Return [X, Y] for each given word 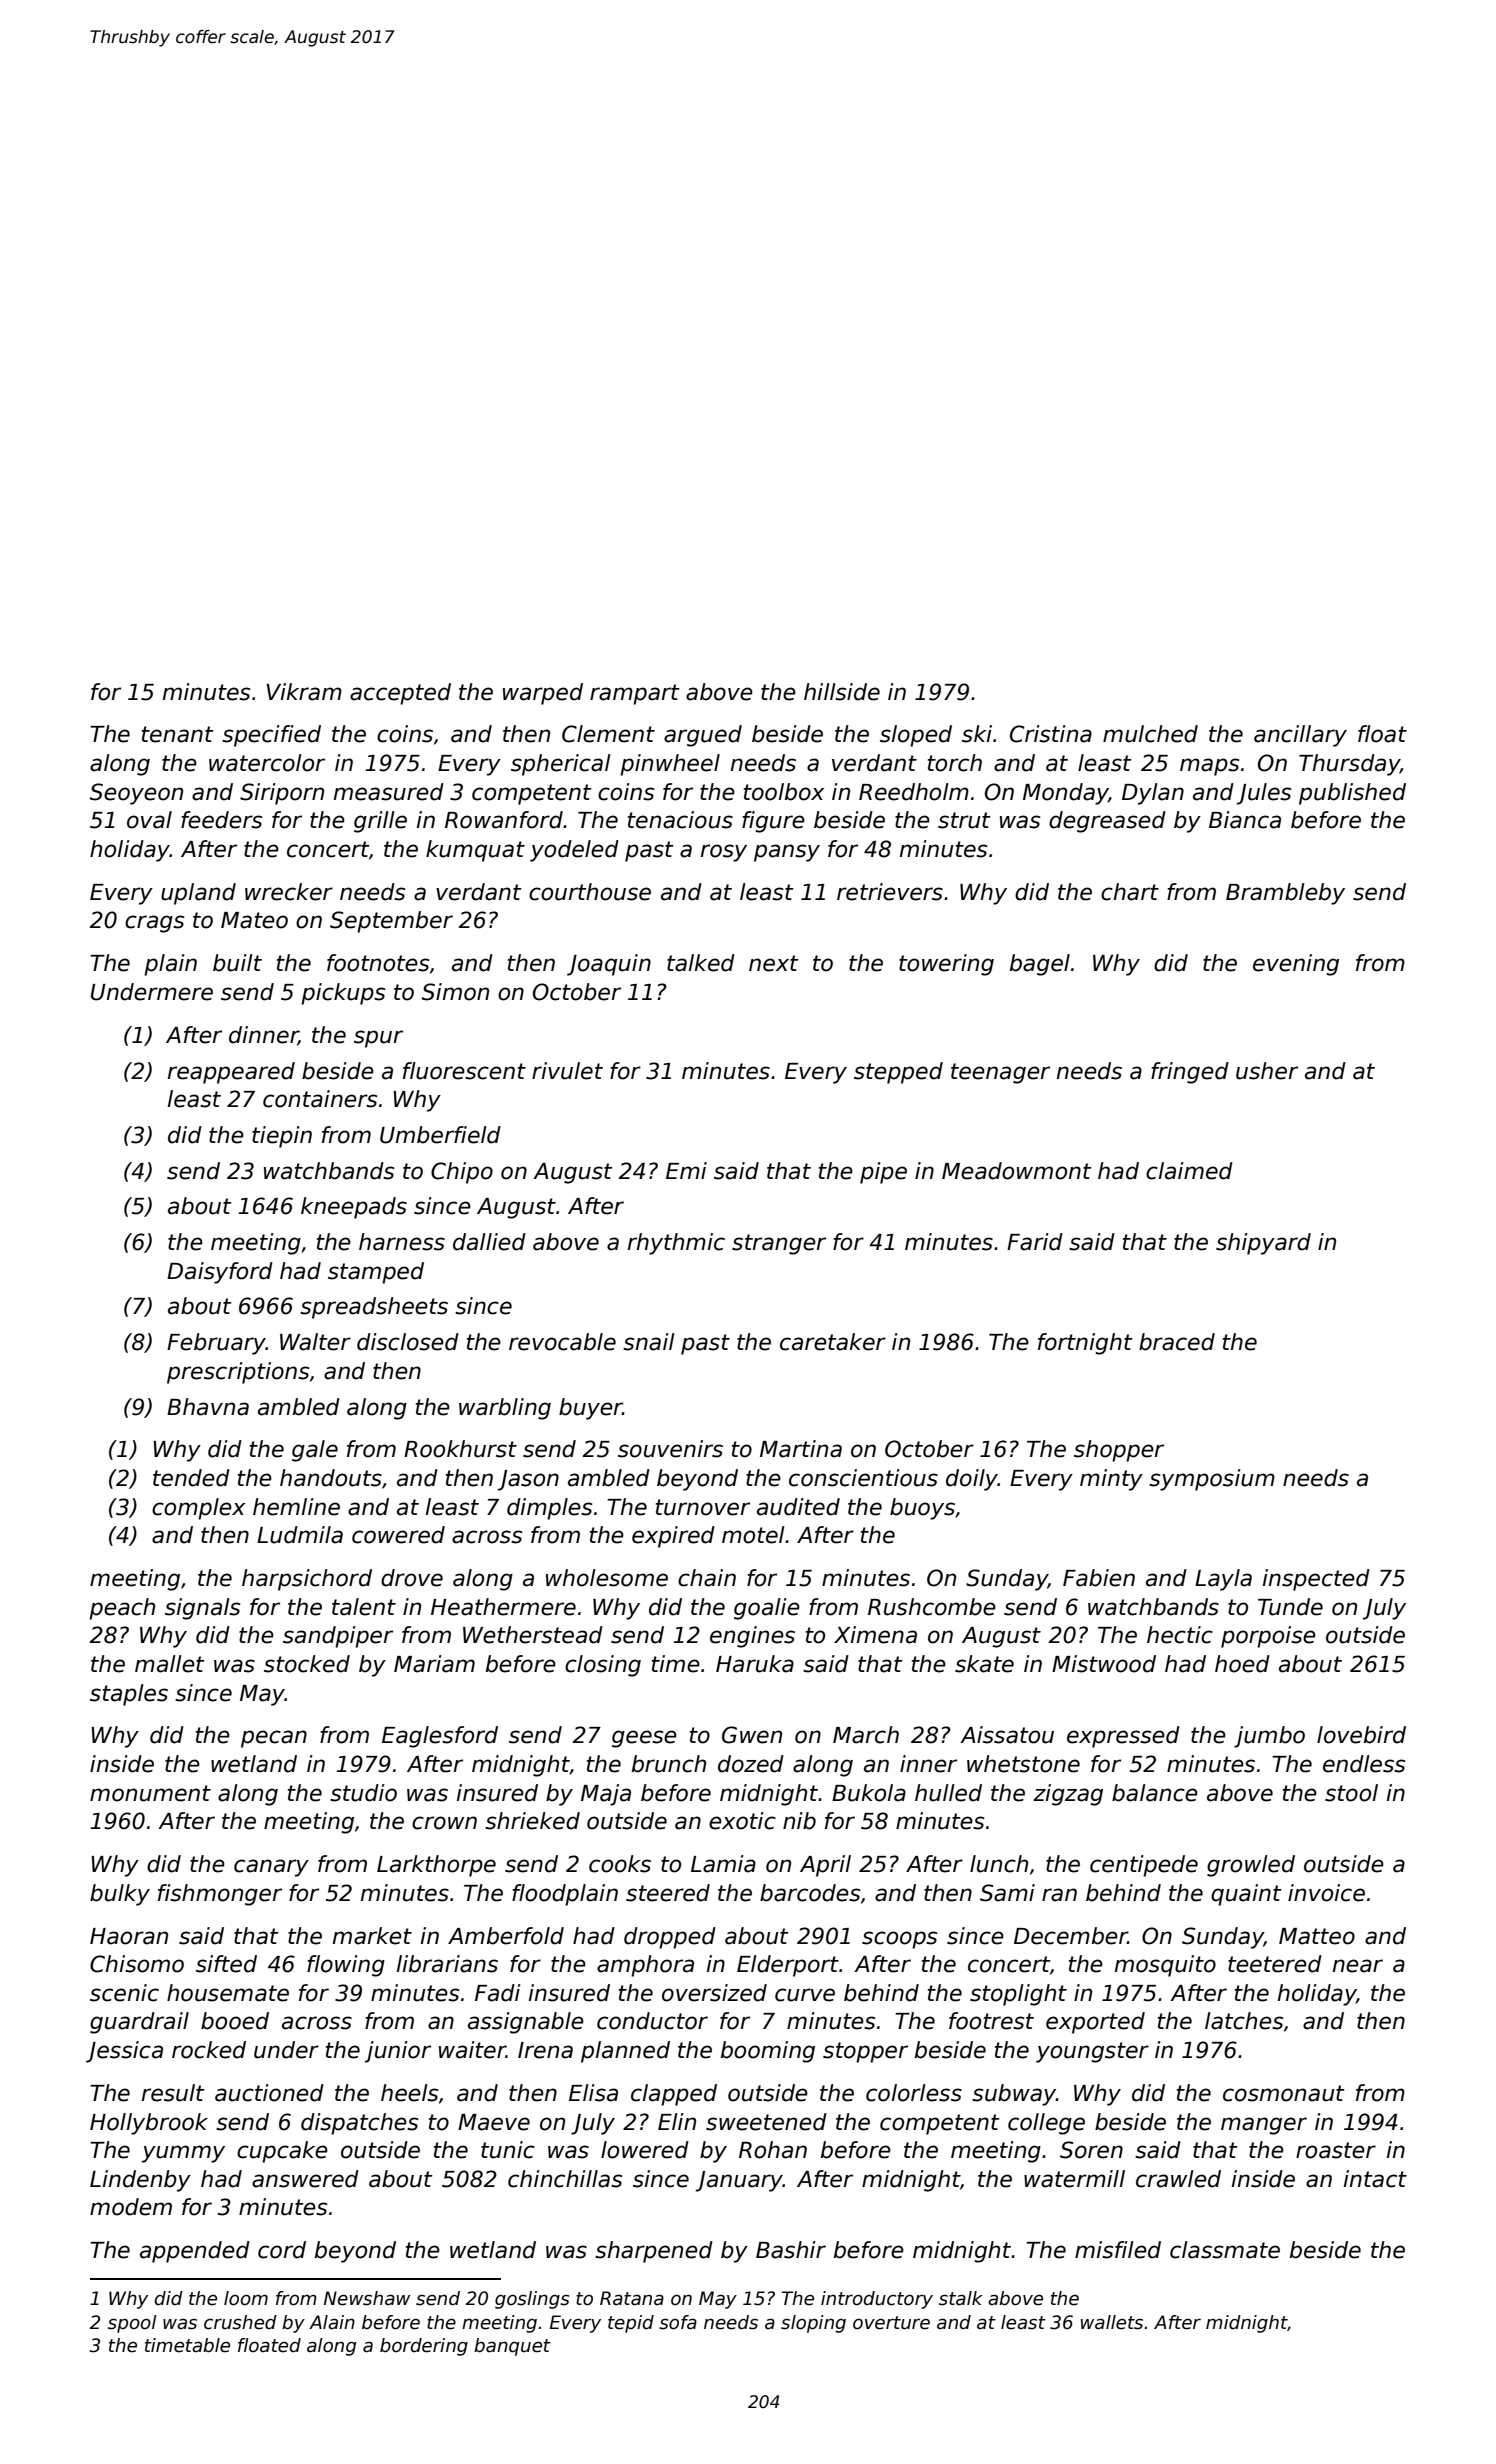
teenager [1000, 1073]
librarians [447, 1964]
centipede [1144, 1866]
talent [364, 1607]
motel [753, 1535]
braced [1177, 1342]
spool [132, 2324]
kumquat [475, 851]
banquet [512, 2347]
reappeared [231, 1073]
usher [1267, 1071]
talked [701, 963]
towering [946, 965]
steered [668, 1893]
